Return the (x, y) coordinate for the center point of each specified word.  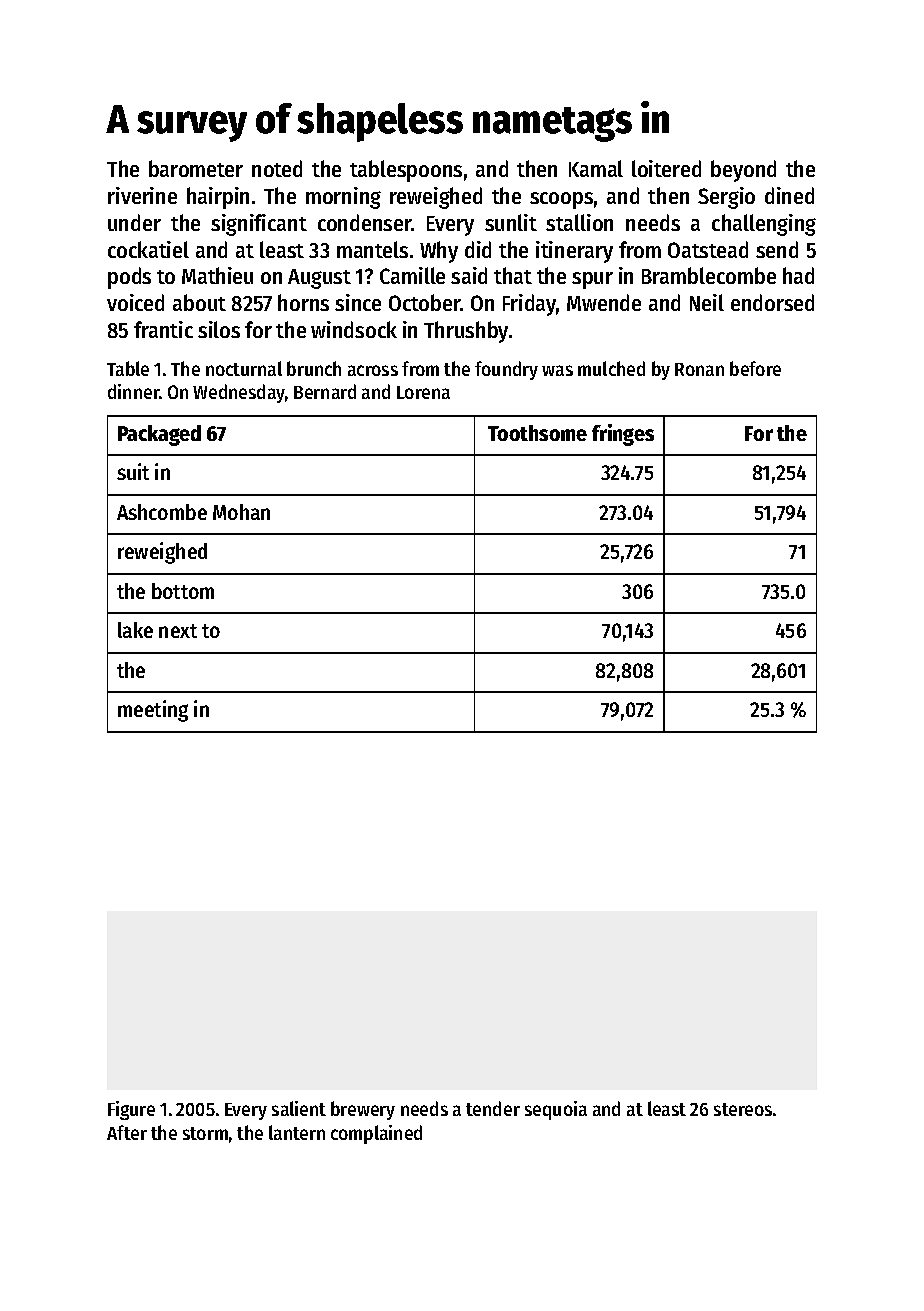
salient (299, 1108)
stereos (743, 1109)
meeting (153, 711)
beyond (743, 171)
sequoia (556, 1110)
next (178, 631)
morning (343, 198)
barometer (196, 168)
